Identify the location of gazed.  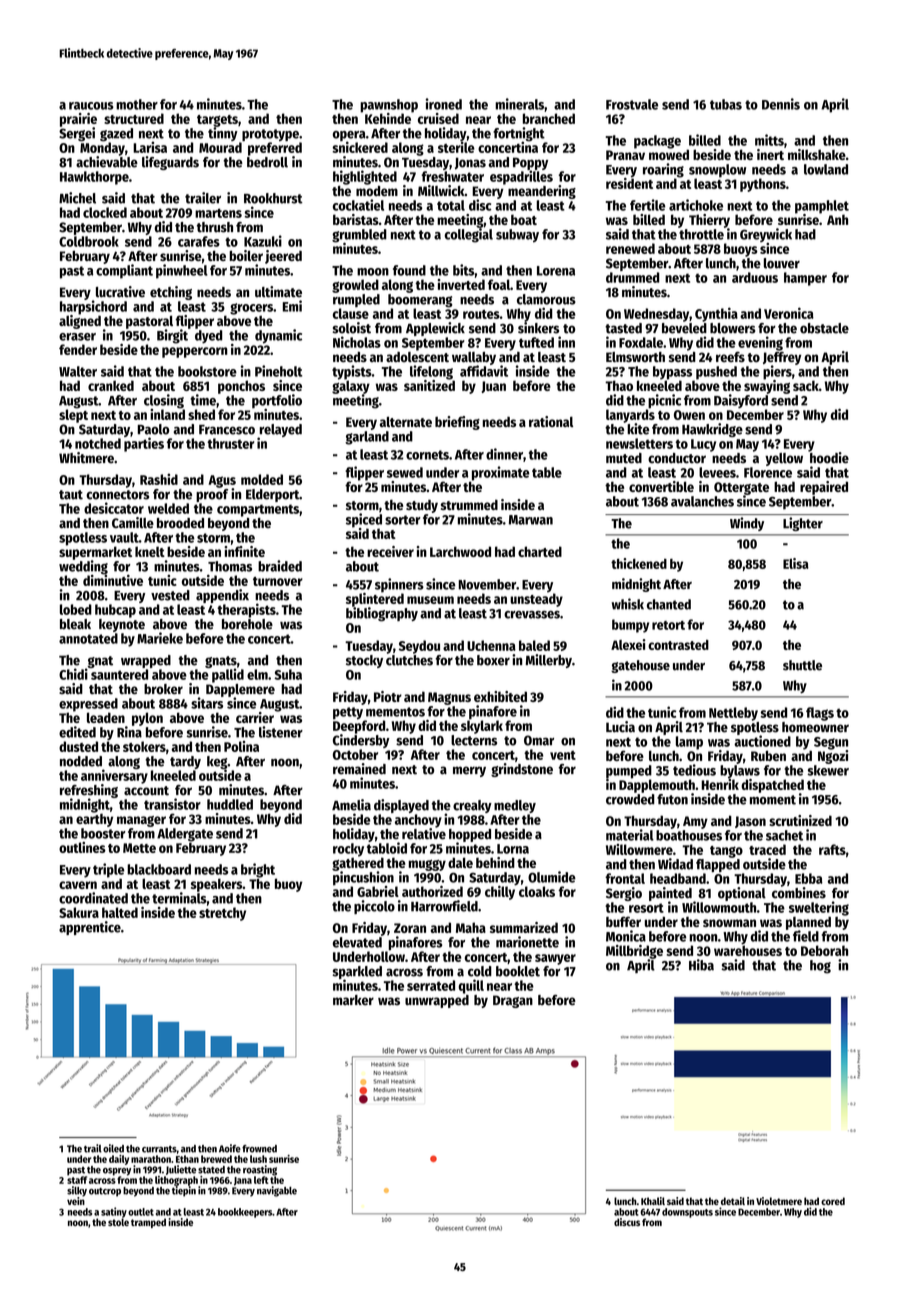
(116, 135).
